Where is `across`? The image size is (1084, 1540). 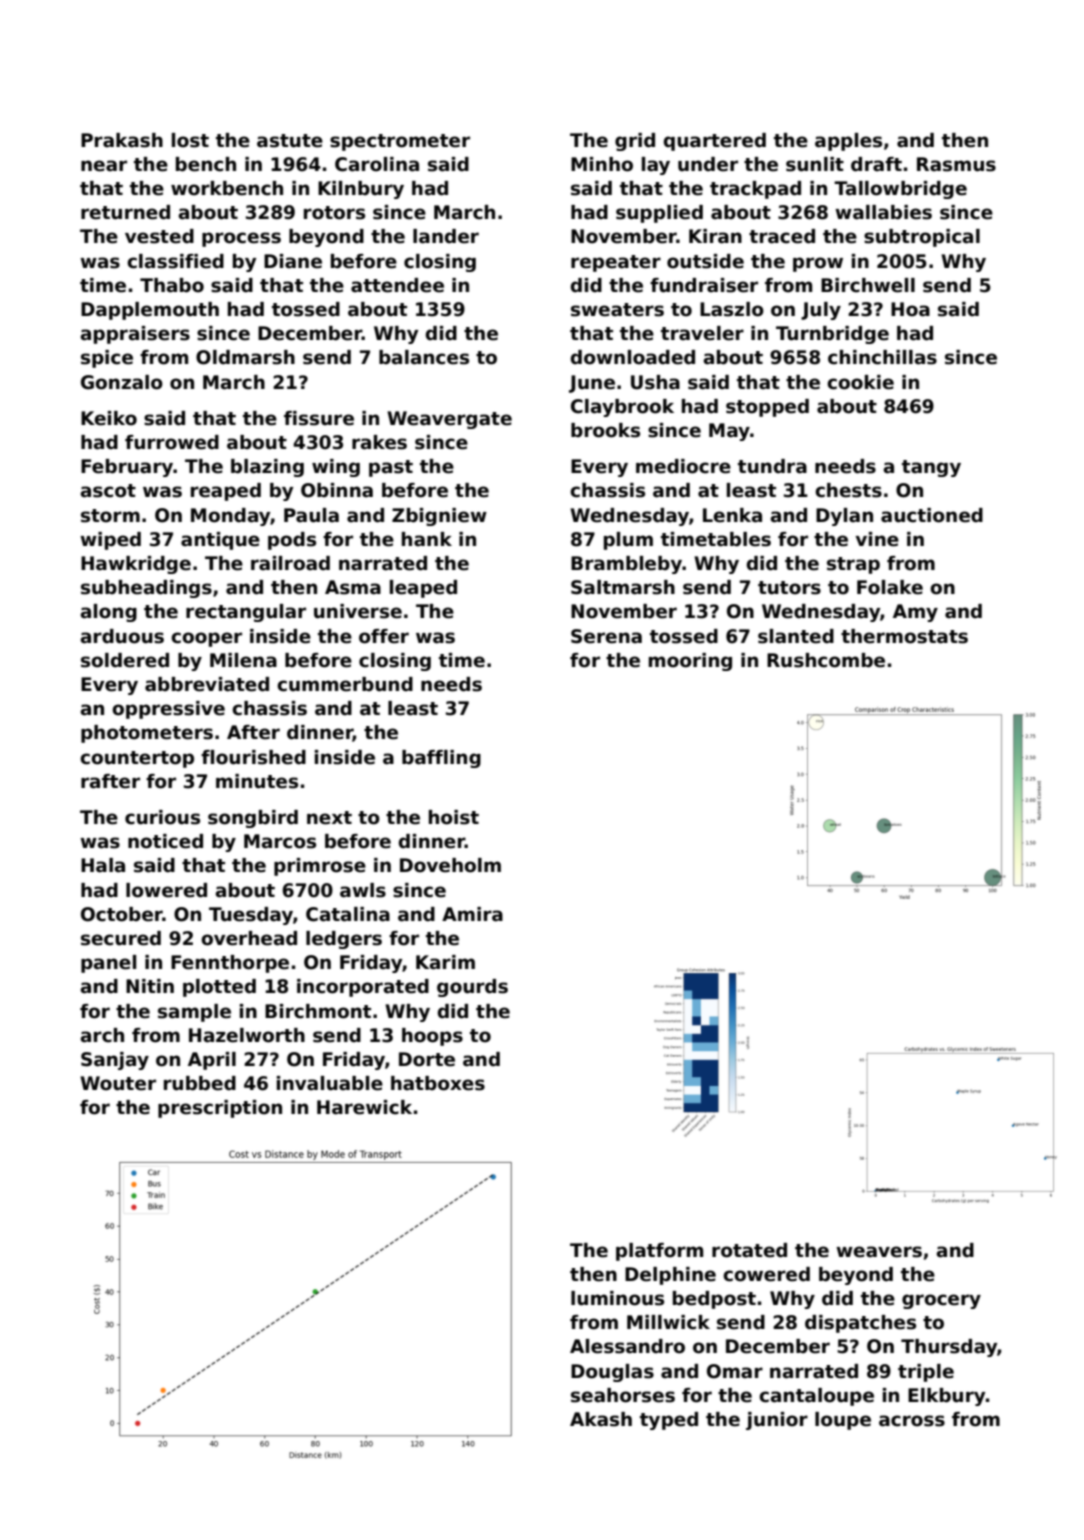 across is located at coordinates (912, 1421).
